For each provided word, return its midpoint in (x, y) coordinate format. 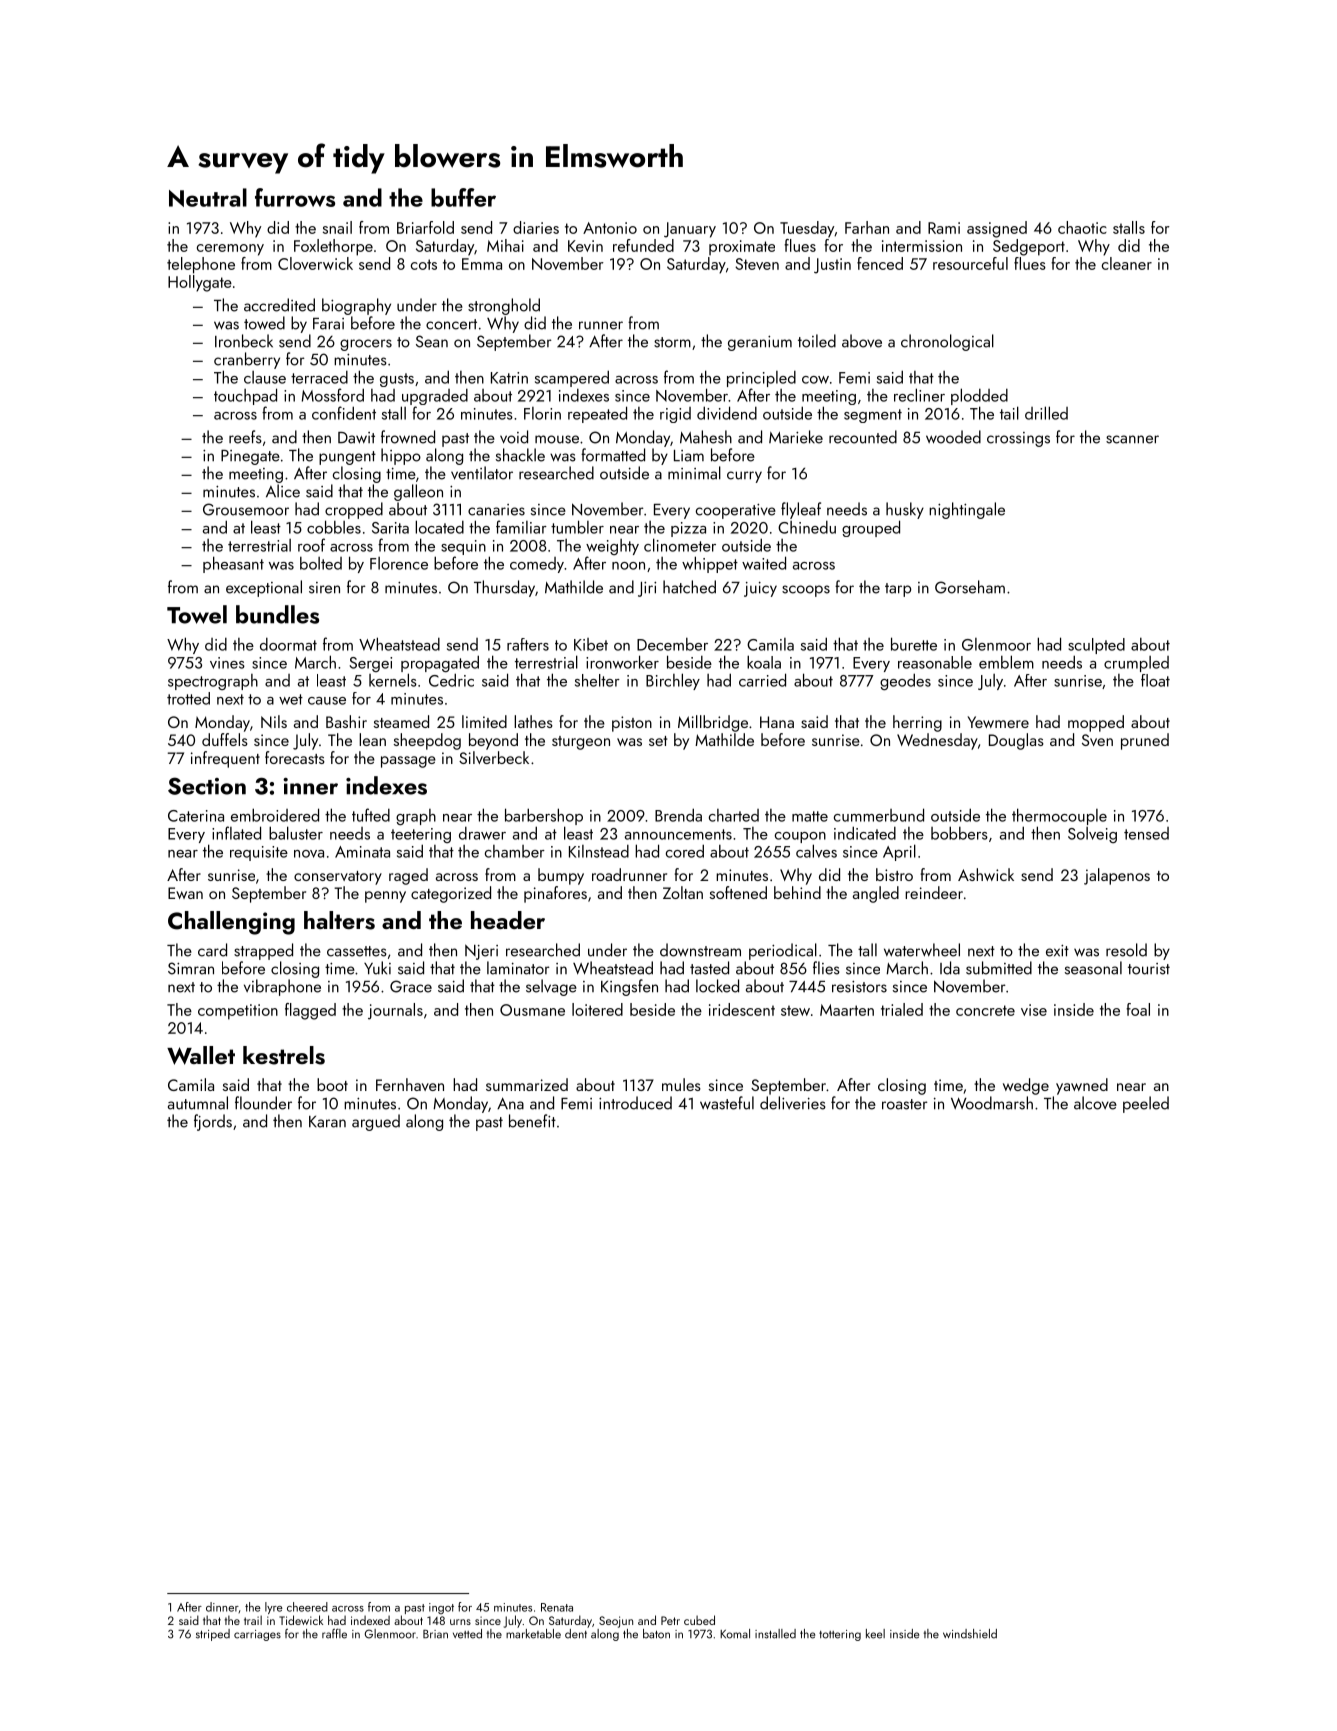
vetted (467, 1634)
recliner (919, 395)
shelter (597, 680)
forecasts (295, 757)
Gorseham (970, 587)
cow (815, 380)
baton (656, 1634)
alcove (1095, 1103)
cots (424, 264)
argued (376, 1122)
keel (875, 1634)
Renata (557, 1607)
